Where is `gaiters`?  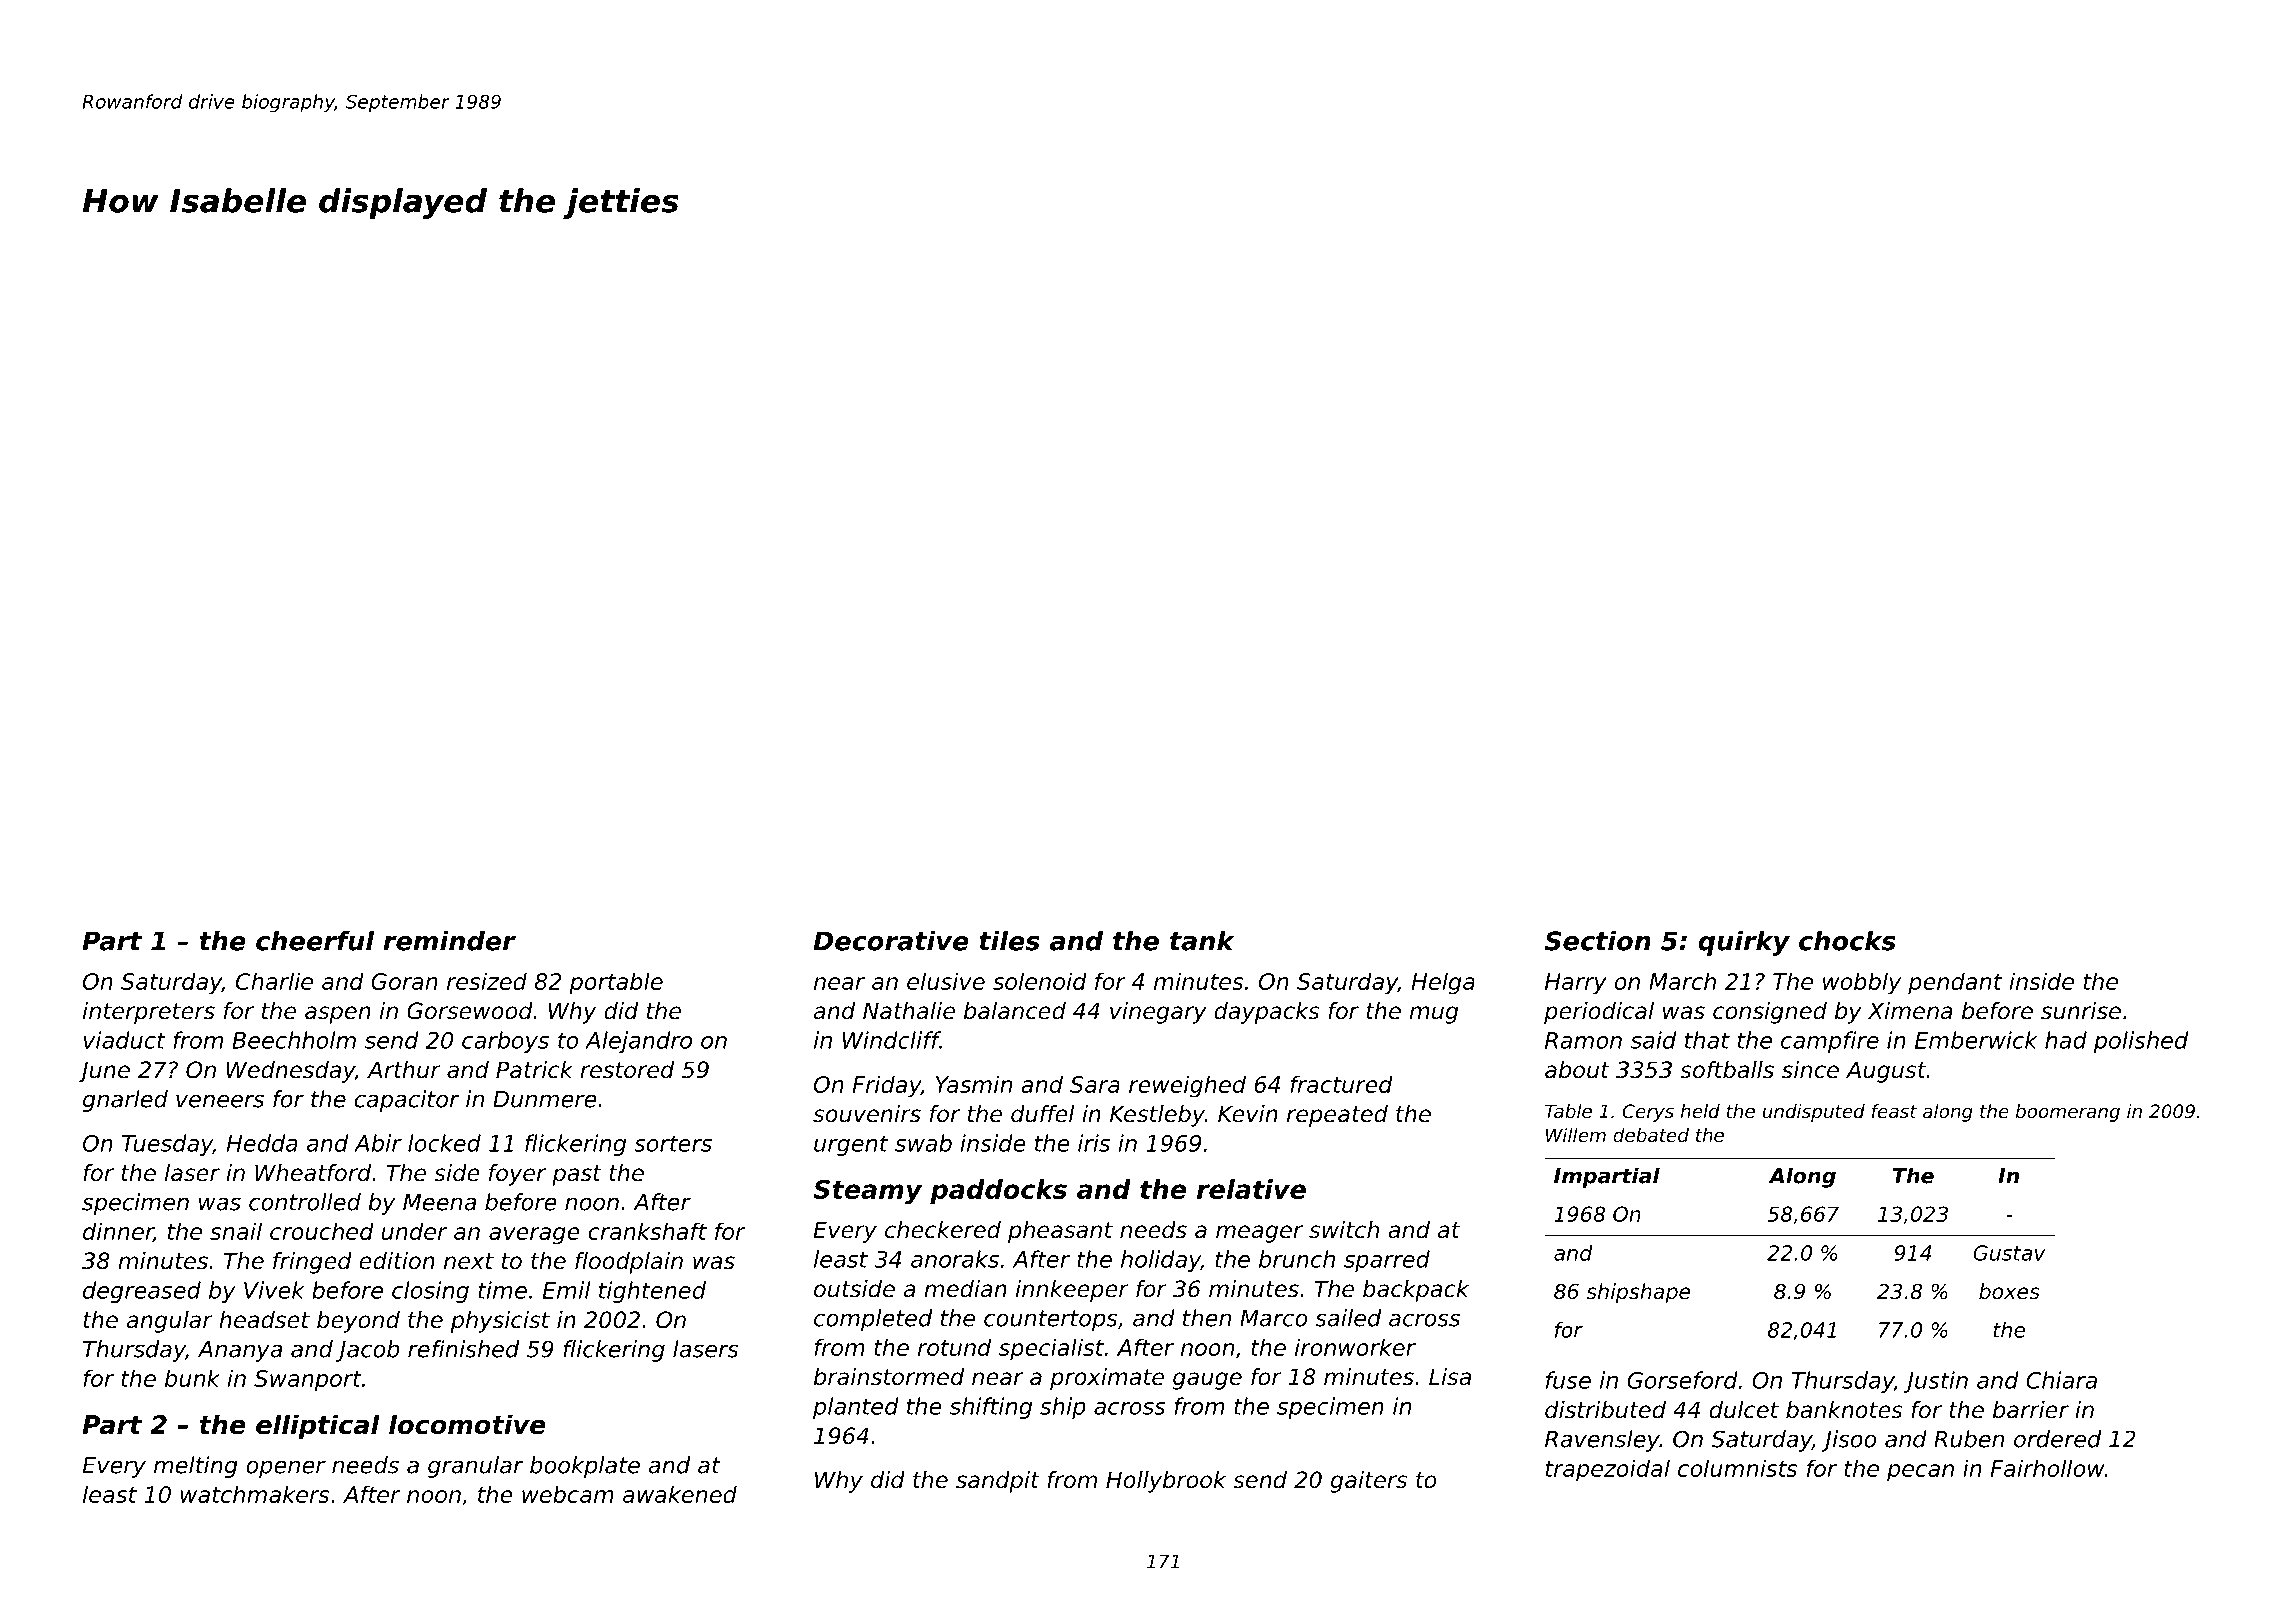 gaiters is located at coordinates (1369, 1482).
